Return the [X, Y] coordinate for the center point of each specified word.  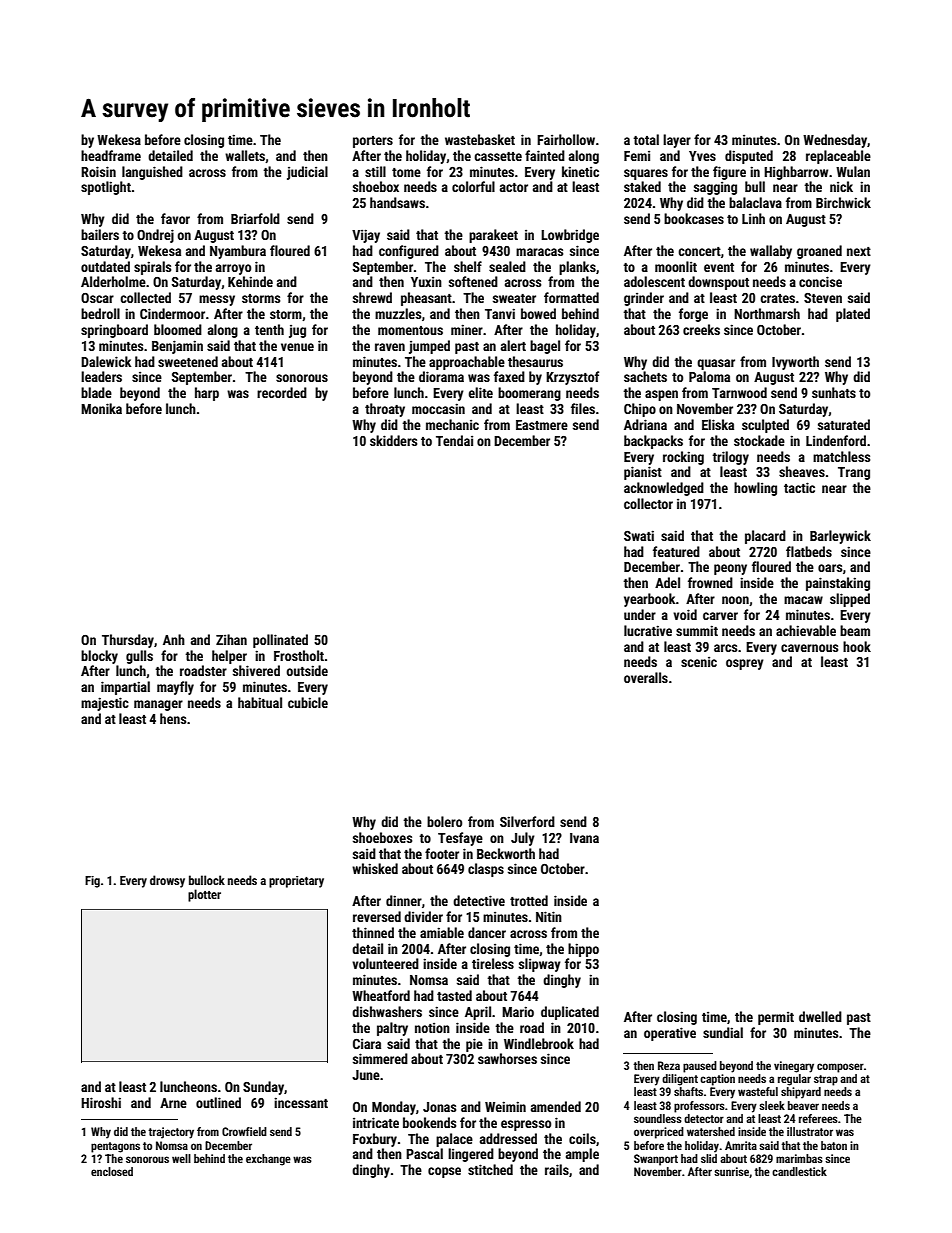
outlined [218, 1102]
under [640, 614]
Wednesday [835, 141]
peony [730, 569]
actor [514, 187]
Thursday [128, 641]
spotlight [106, 188]
